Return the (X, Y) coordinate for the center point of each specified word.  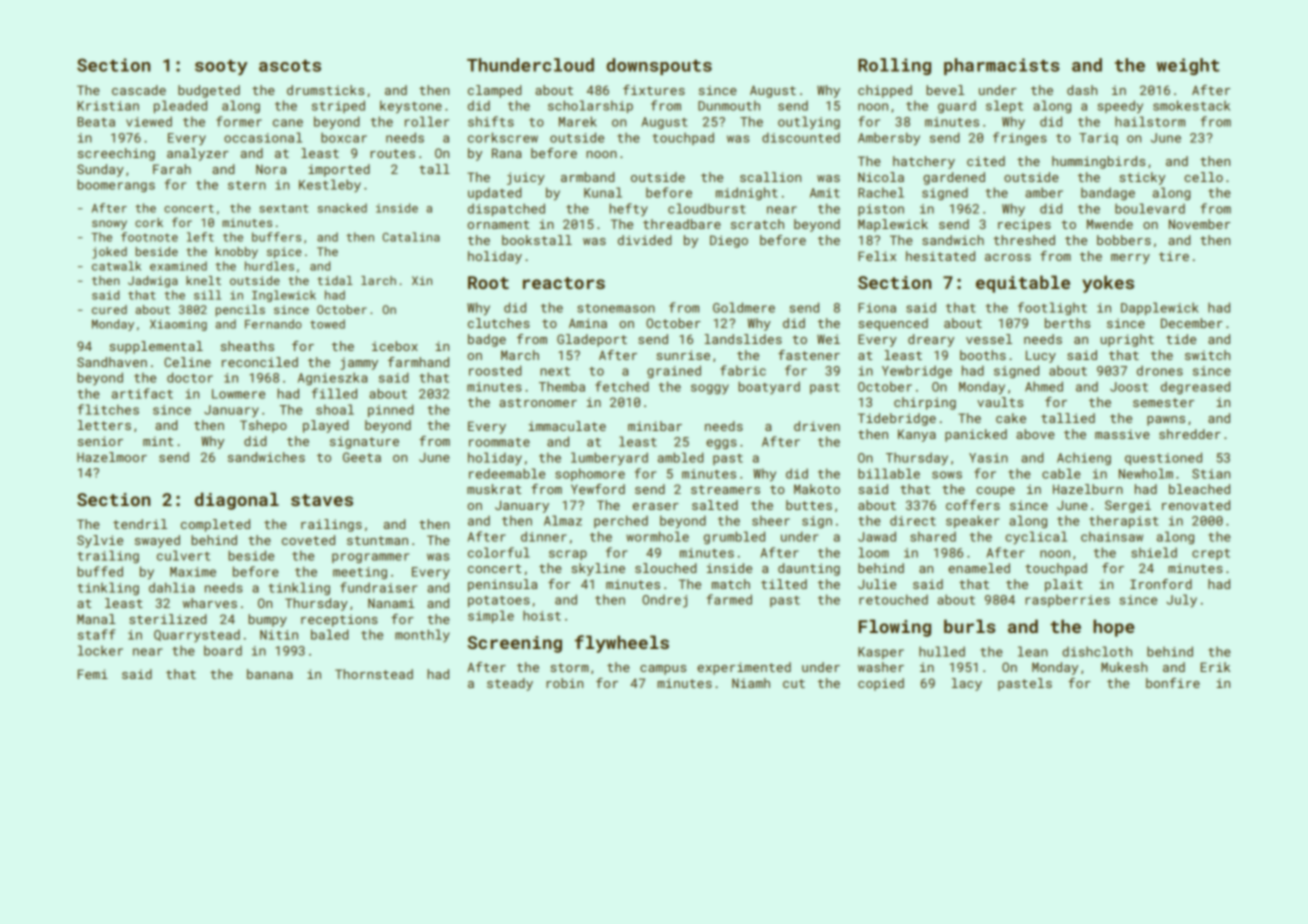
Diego (729, 241)
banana (270, 674)
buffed (100, 571)
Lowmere (238, 394)
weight (1188, 66)
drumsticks (325, 90)
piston (881, 210)
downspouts (659, 66)
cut (794, 683)
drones (1160, 370)
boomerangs (116, 185)
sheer (771, 520)
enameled (979, 568)
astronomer (538, 402)
